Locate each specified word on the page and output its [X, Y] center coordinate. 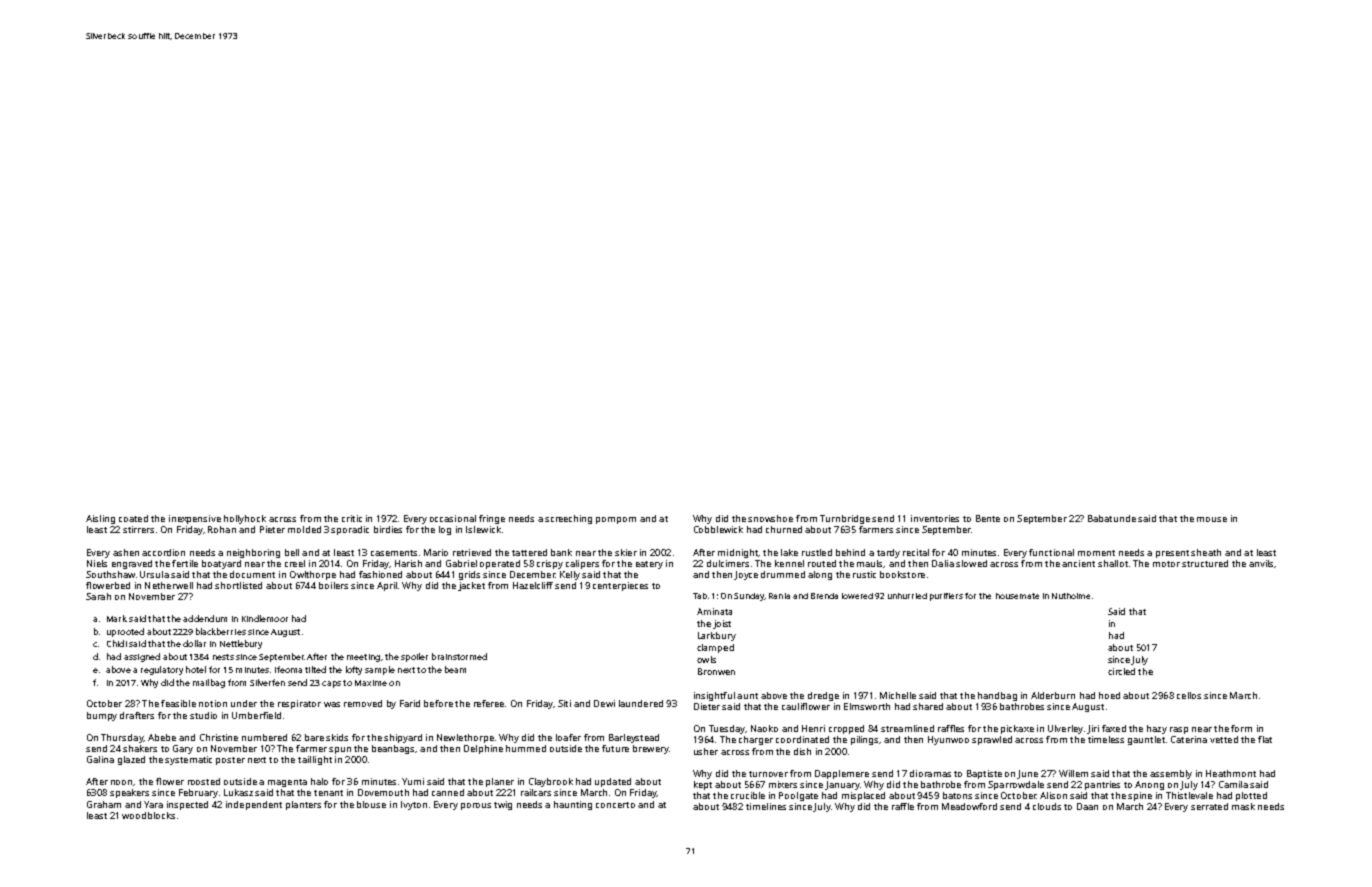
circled [1121, 671]
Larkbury [717, 636]
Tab [700, 596]
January [842, 785]
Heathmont [1231, 773]
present [1172, 554]
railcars [536, 792]
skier [626, 552]
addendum [205, 618]
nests [223, 657]
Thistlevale [1189, 795]
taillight [315, 760]
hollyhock [245, 519]
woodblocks [148, 815]
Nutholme [1071, 596]
